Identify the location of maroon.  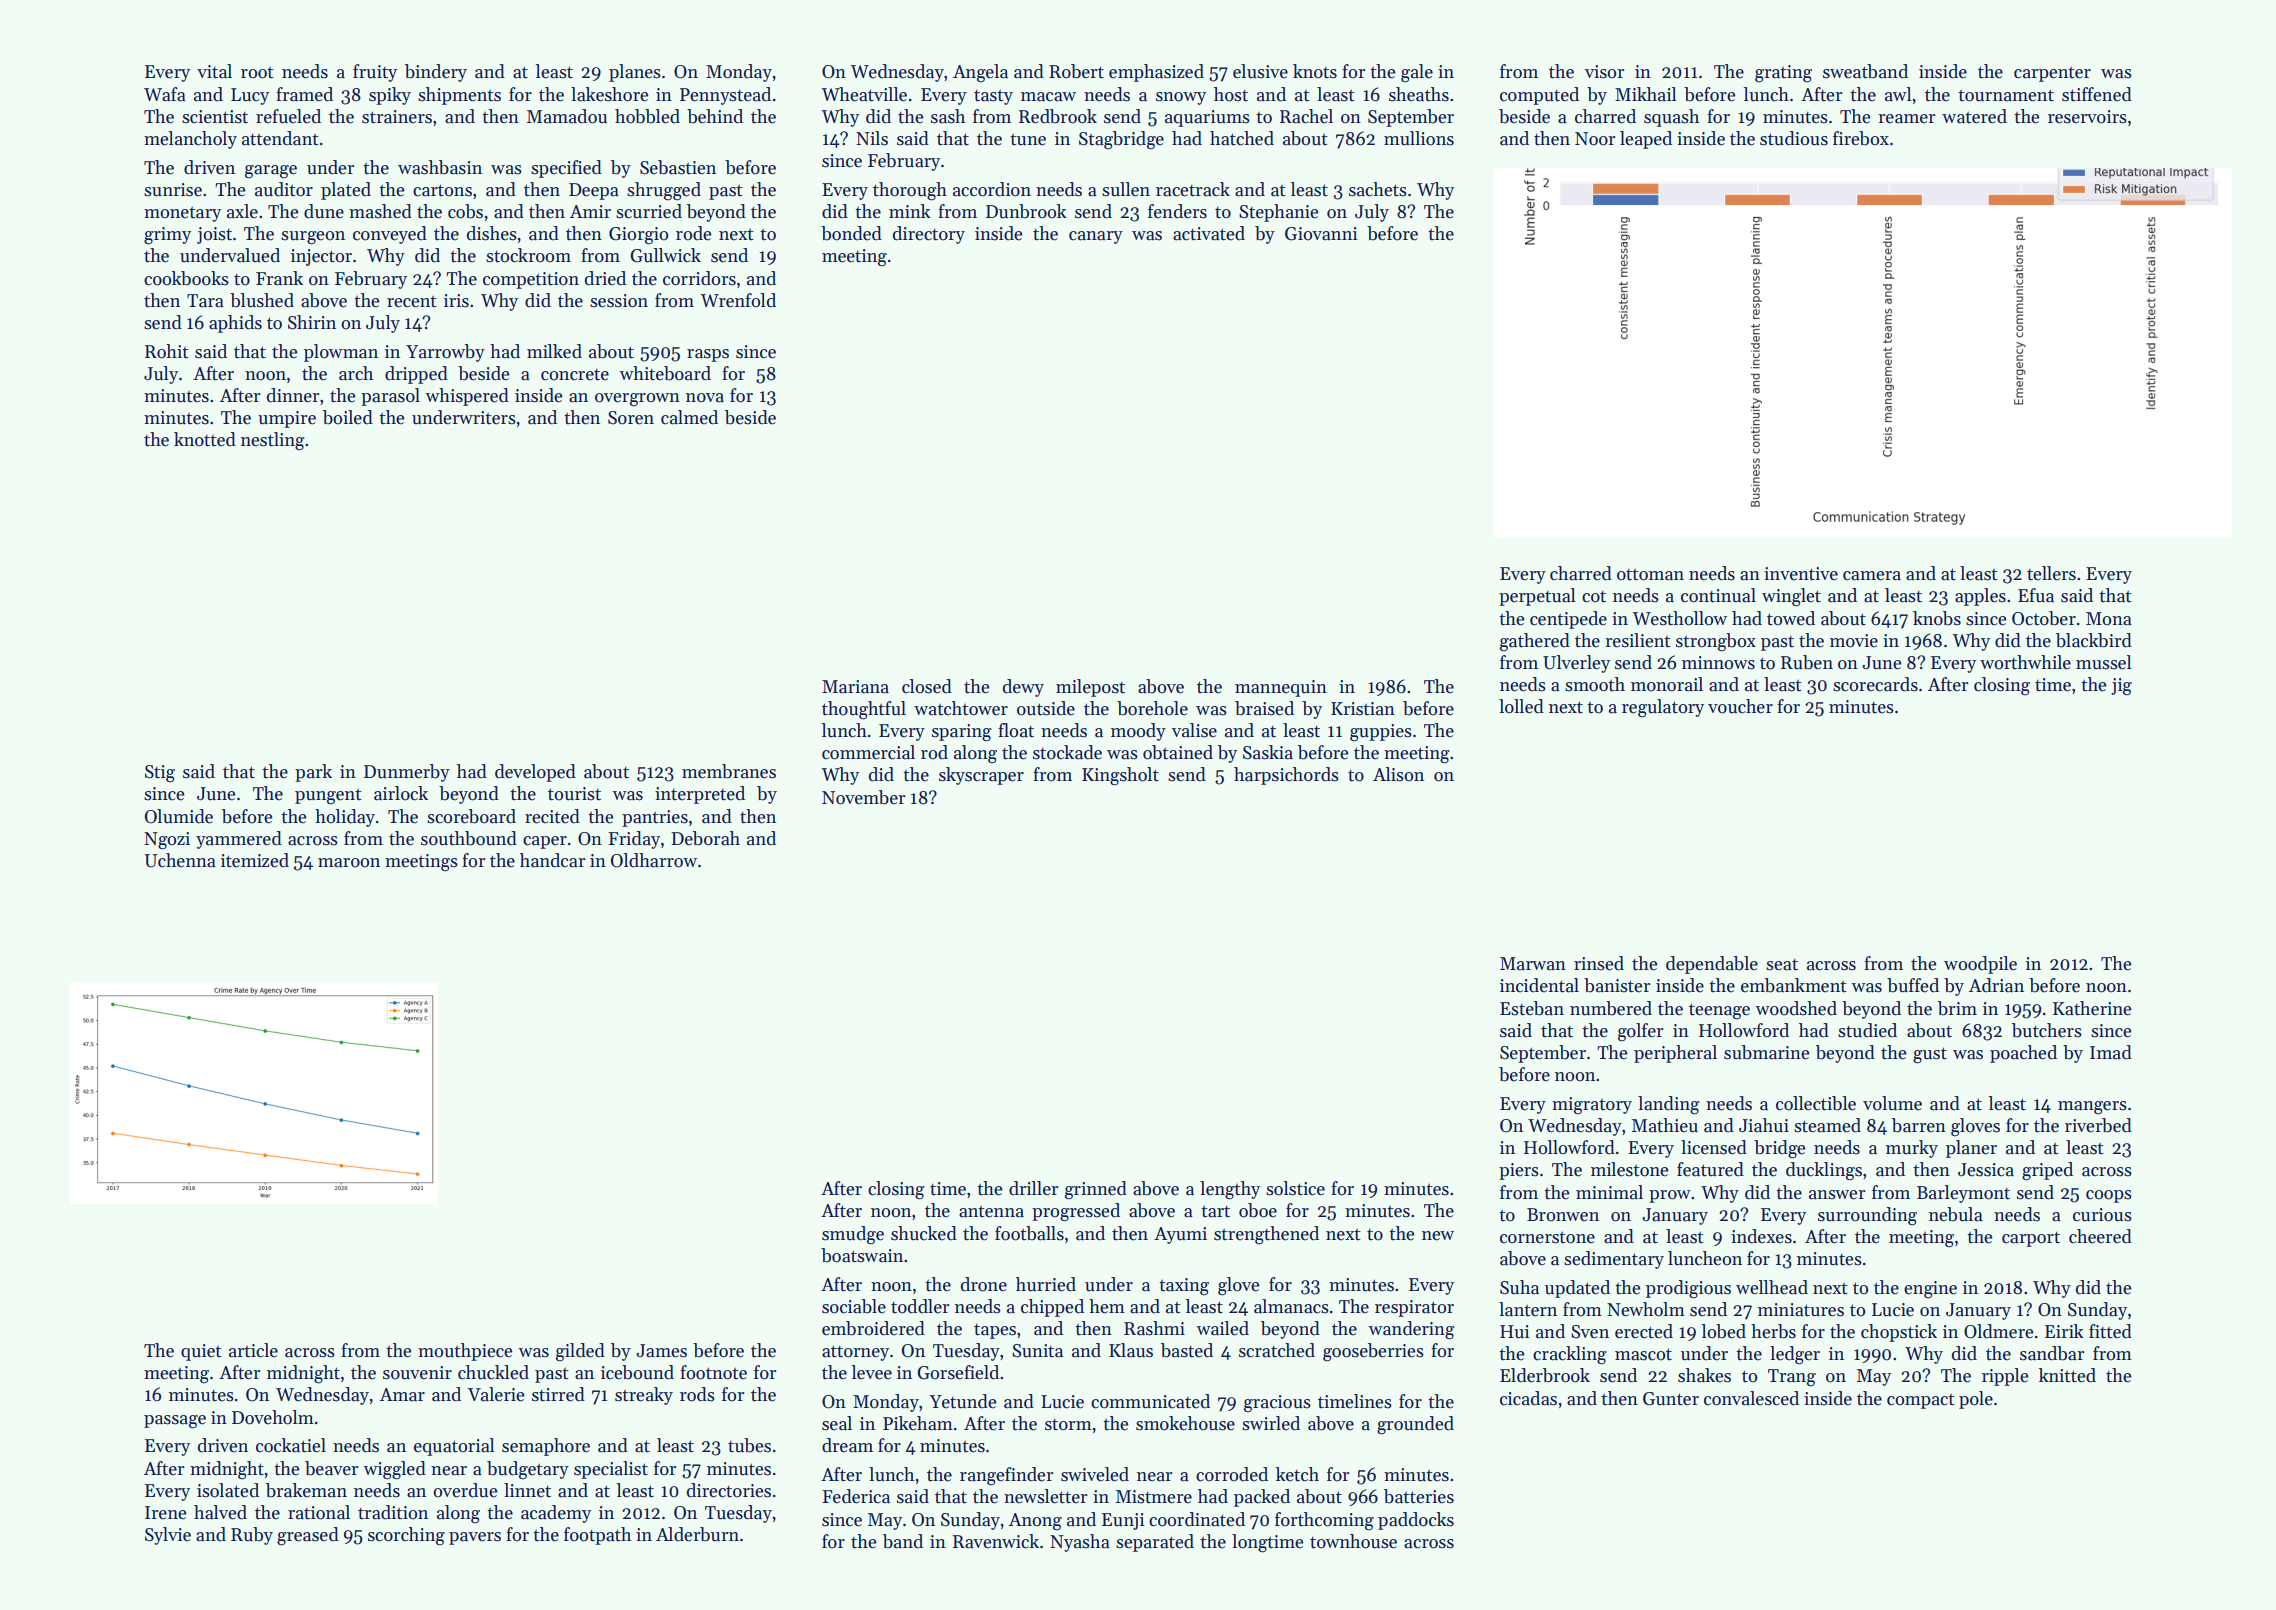
(349, 863).
